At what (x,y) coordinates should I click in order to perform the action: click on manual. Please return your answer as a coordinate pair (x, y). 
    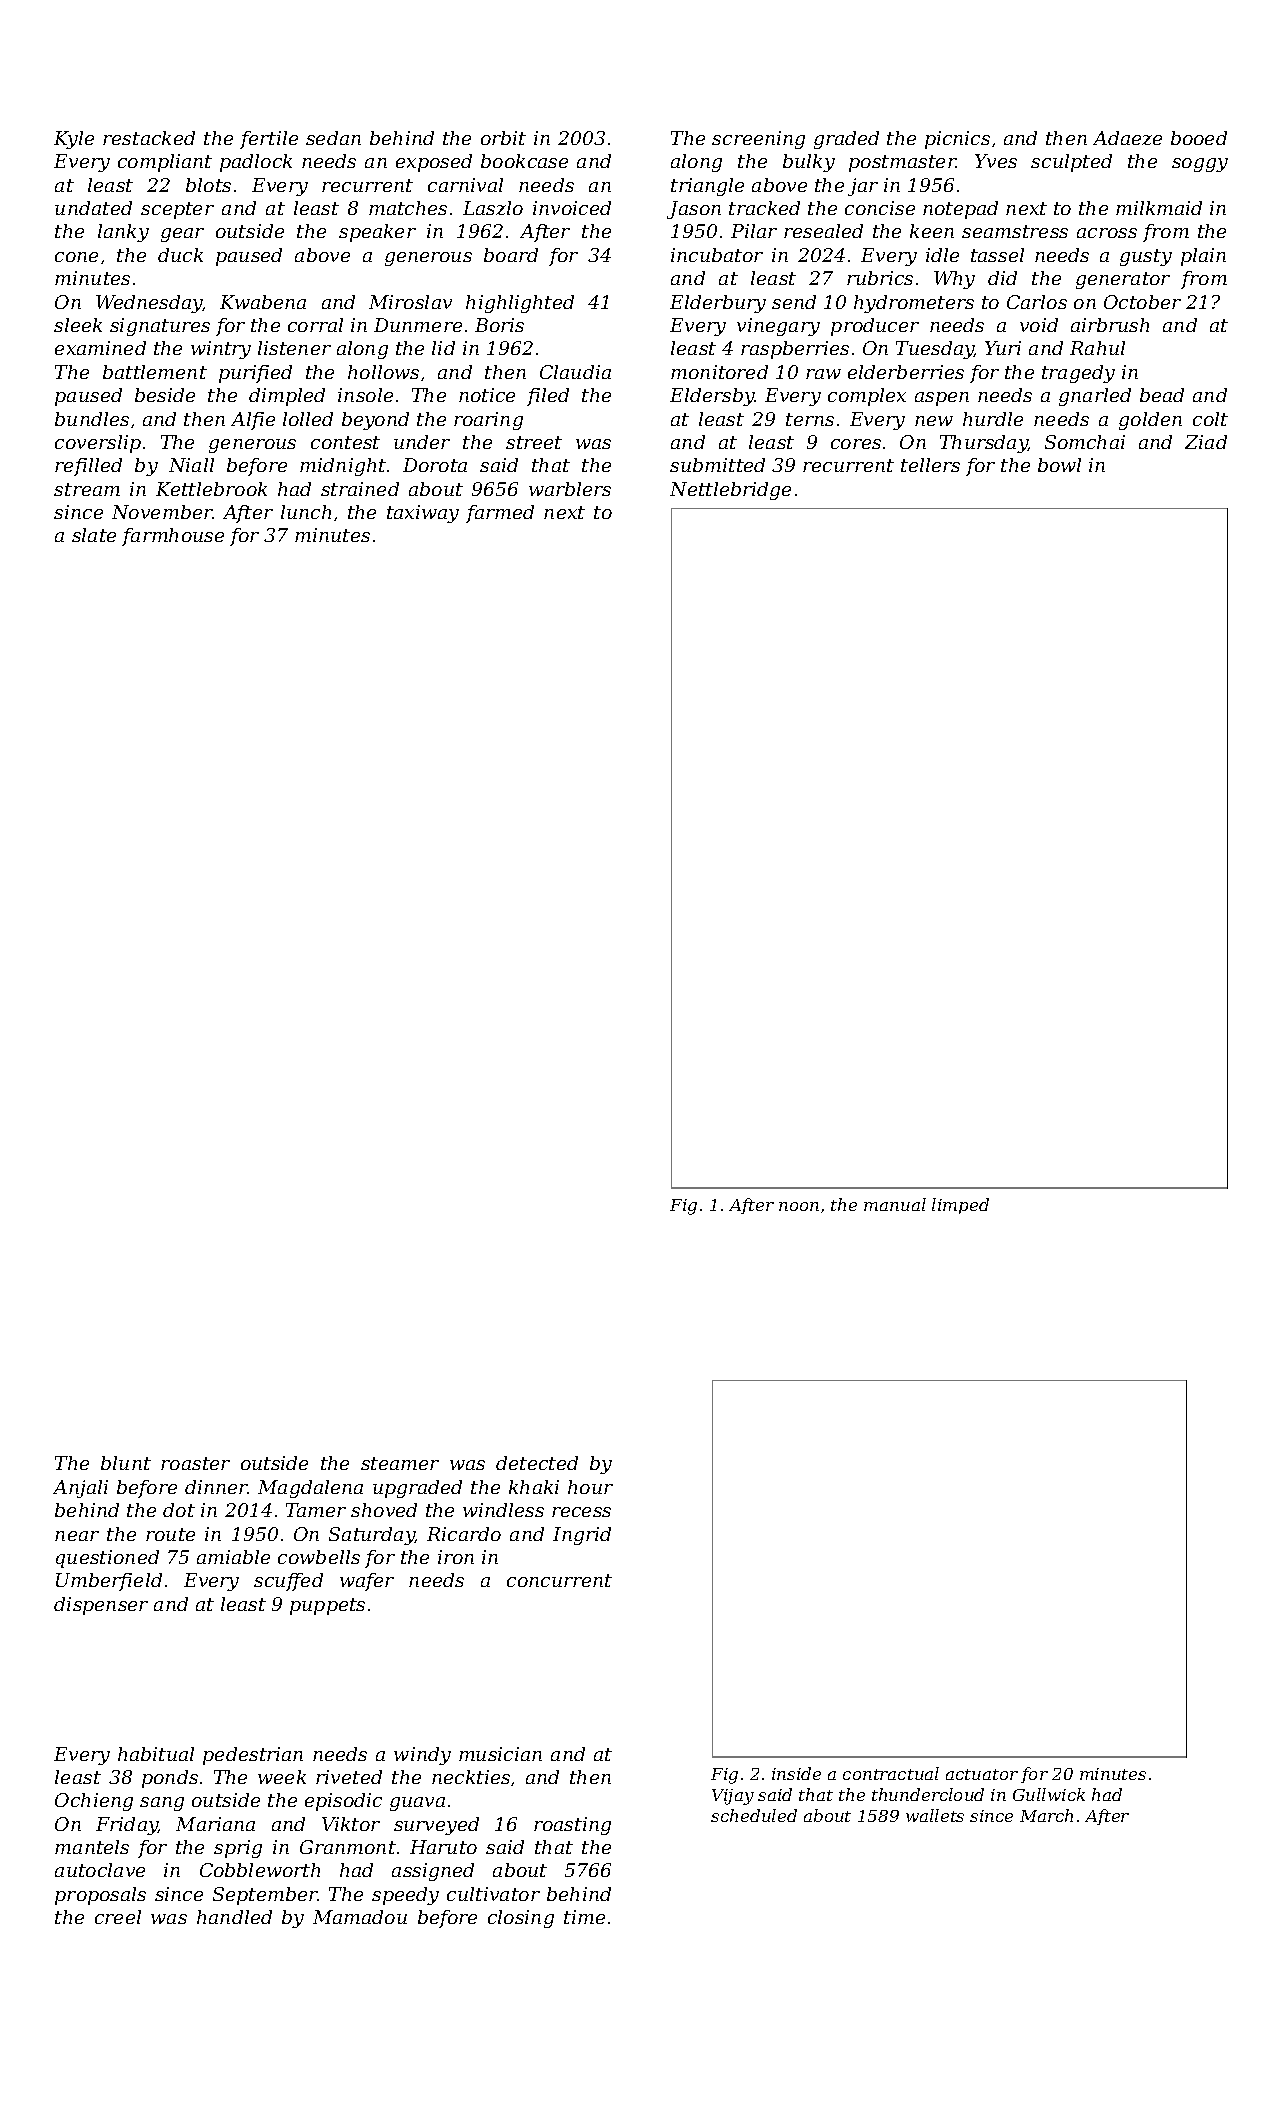
    Looking at the image, I should click on (895, 1204).
